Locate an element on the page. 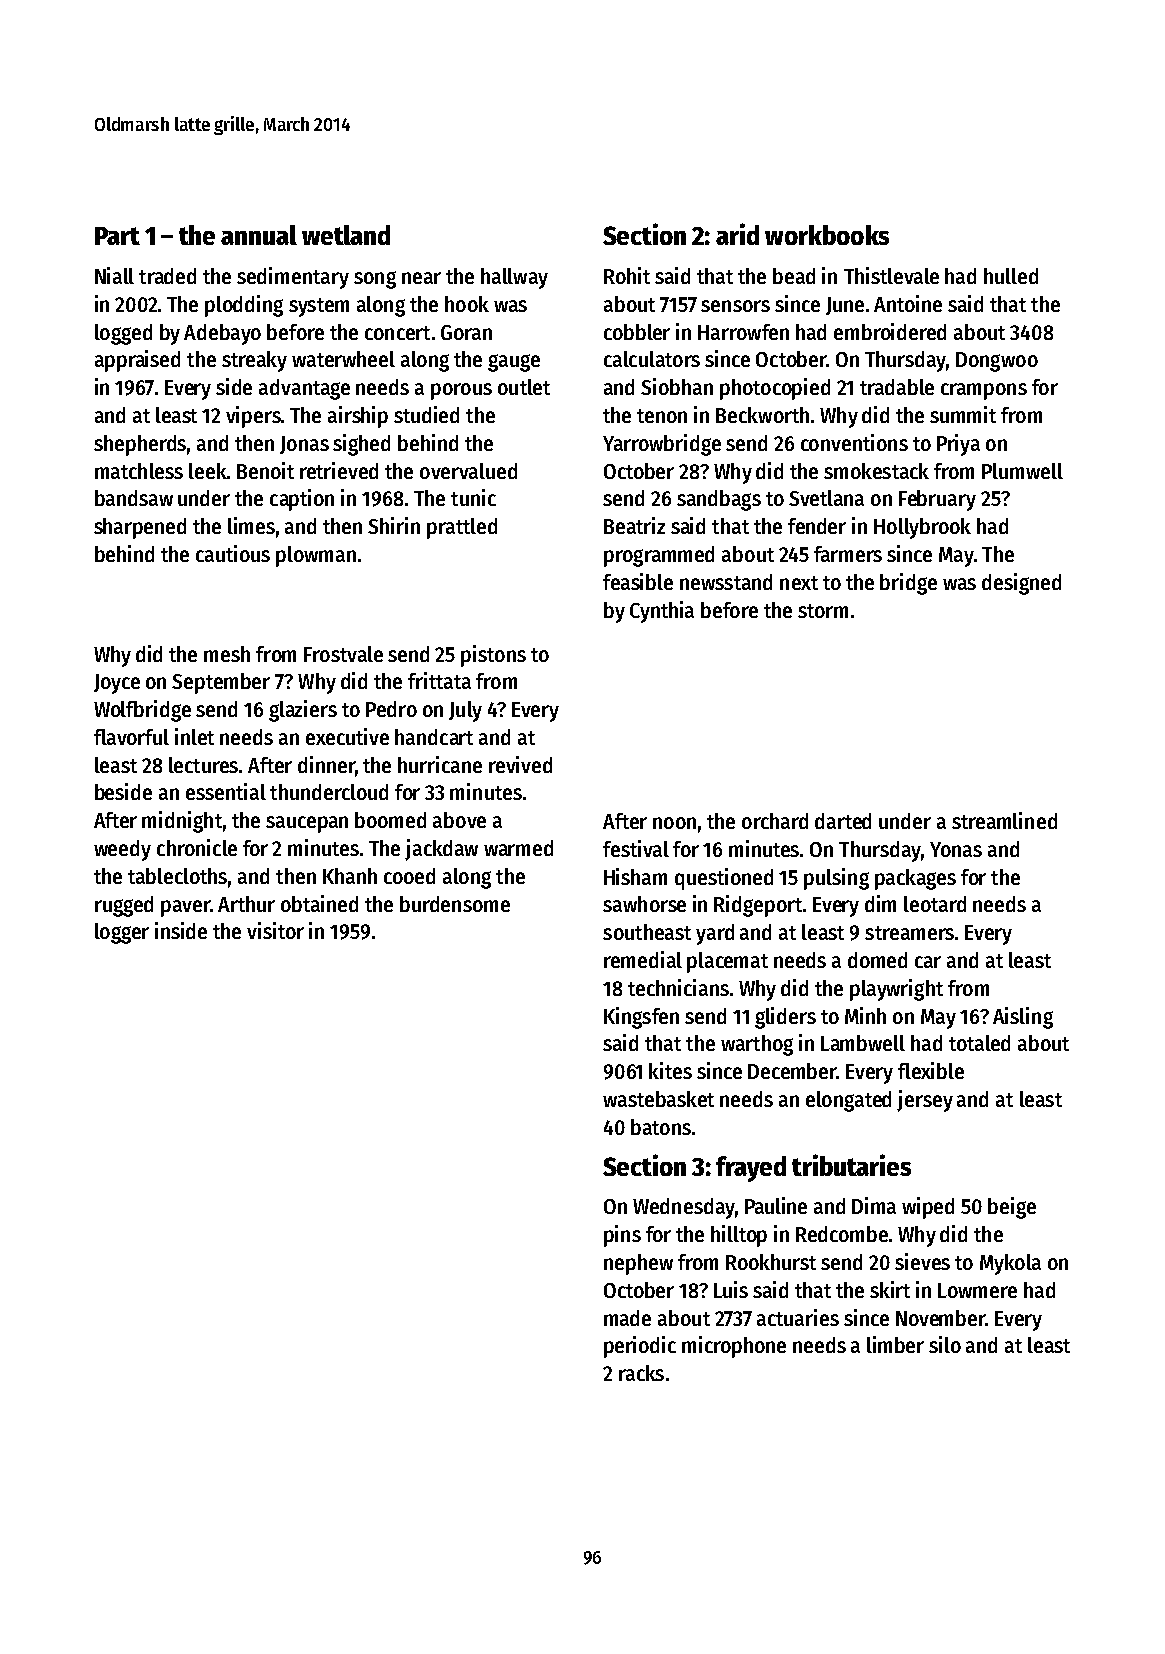 The width and height of the image is (1165, 1654). pins is located at coordinates (622, 1236).
